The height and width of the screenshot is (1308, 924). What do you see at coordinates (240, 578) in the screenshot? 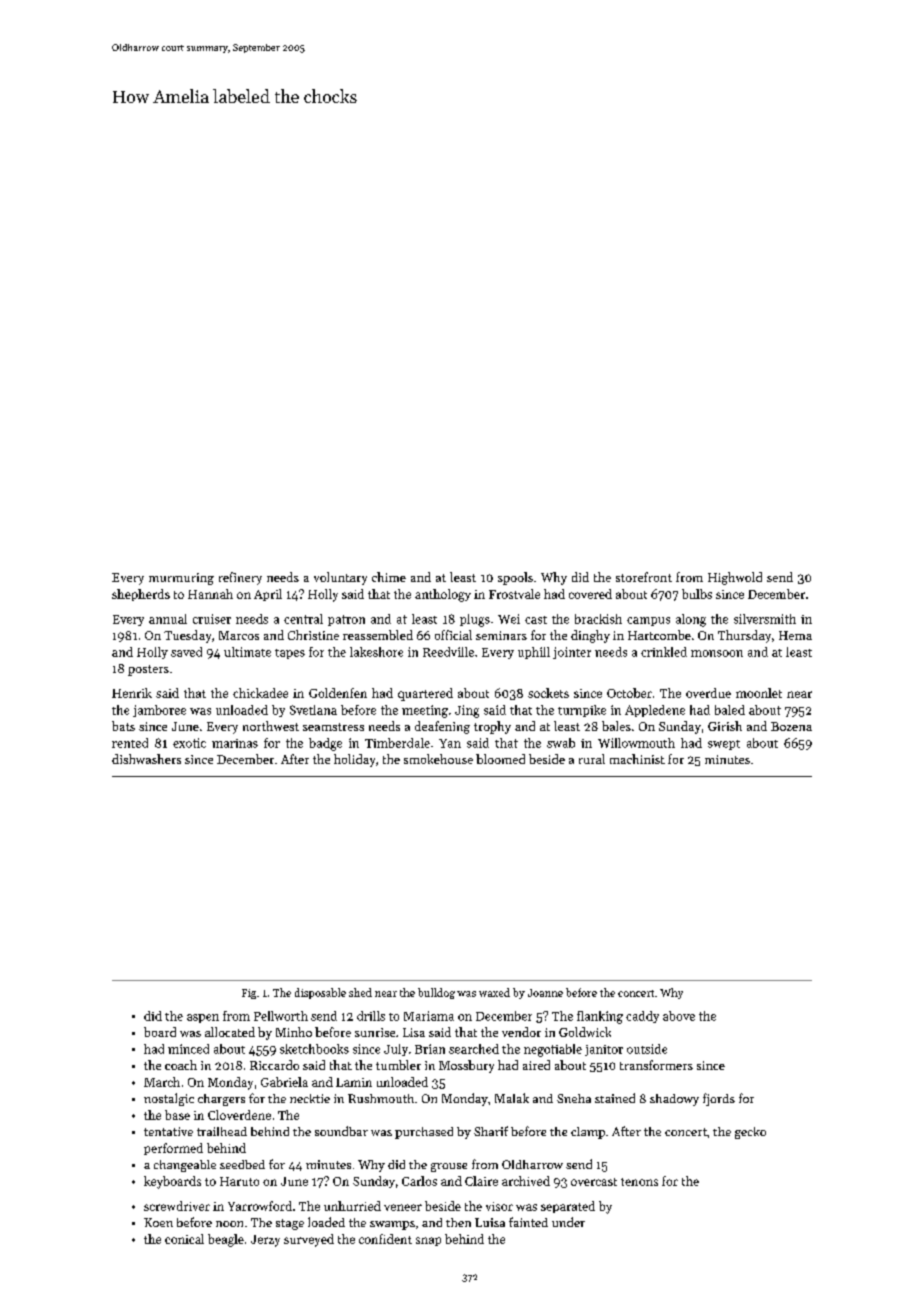
I see `refinery` at bounding box center [240, 578].
